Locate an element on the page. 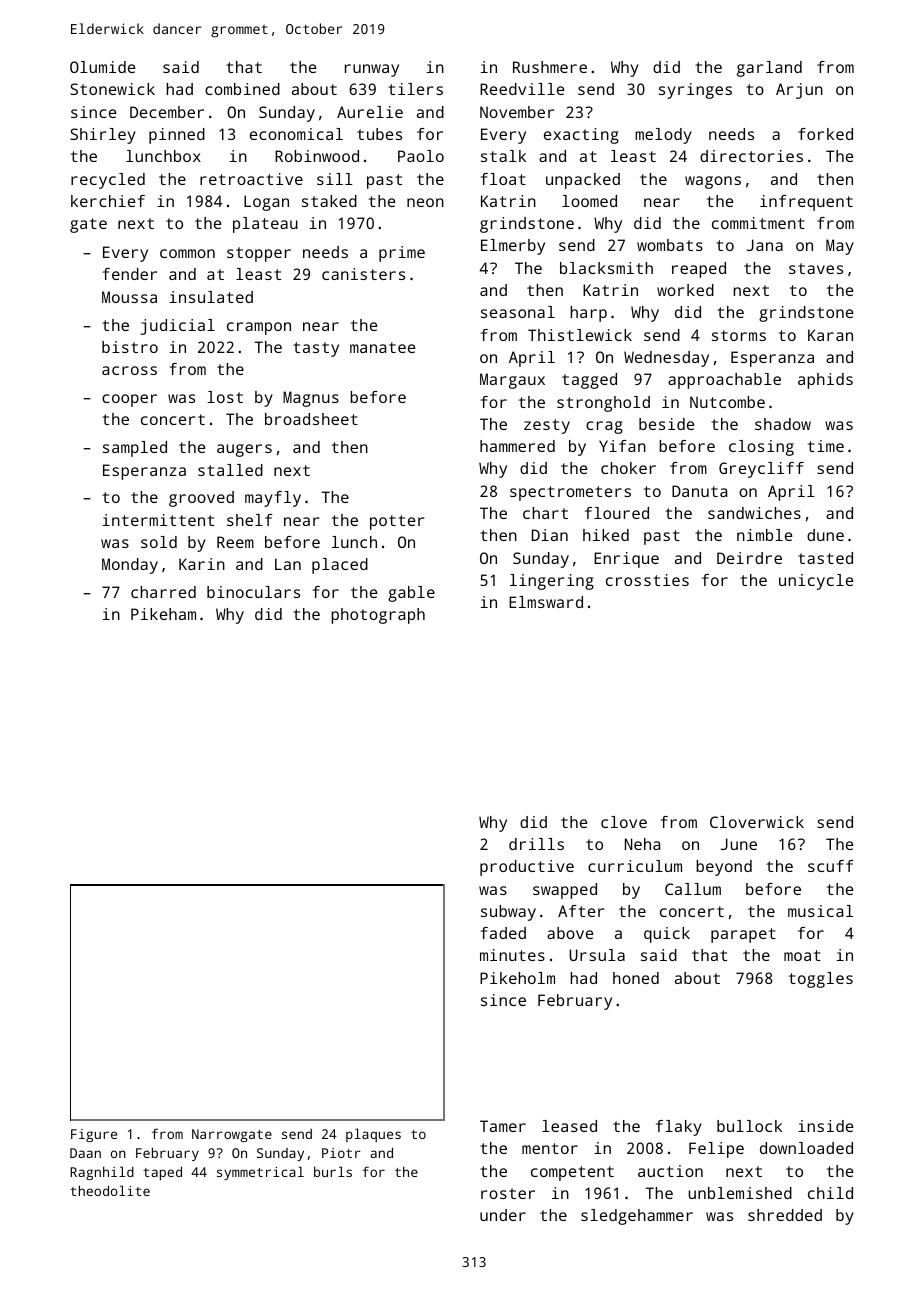  symmetrical is located at coordinates (260, 1173).
